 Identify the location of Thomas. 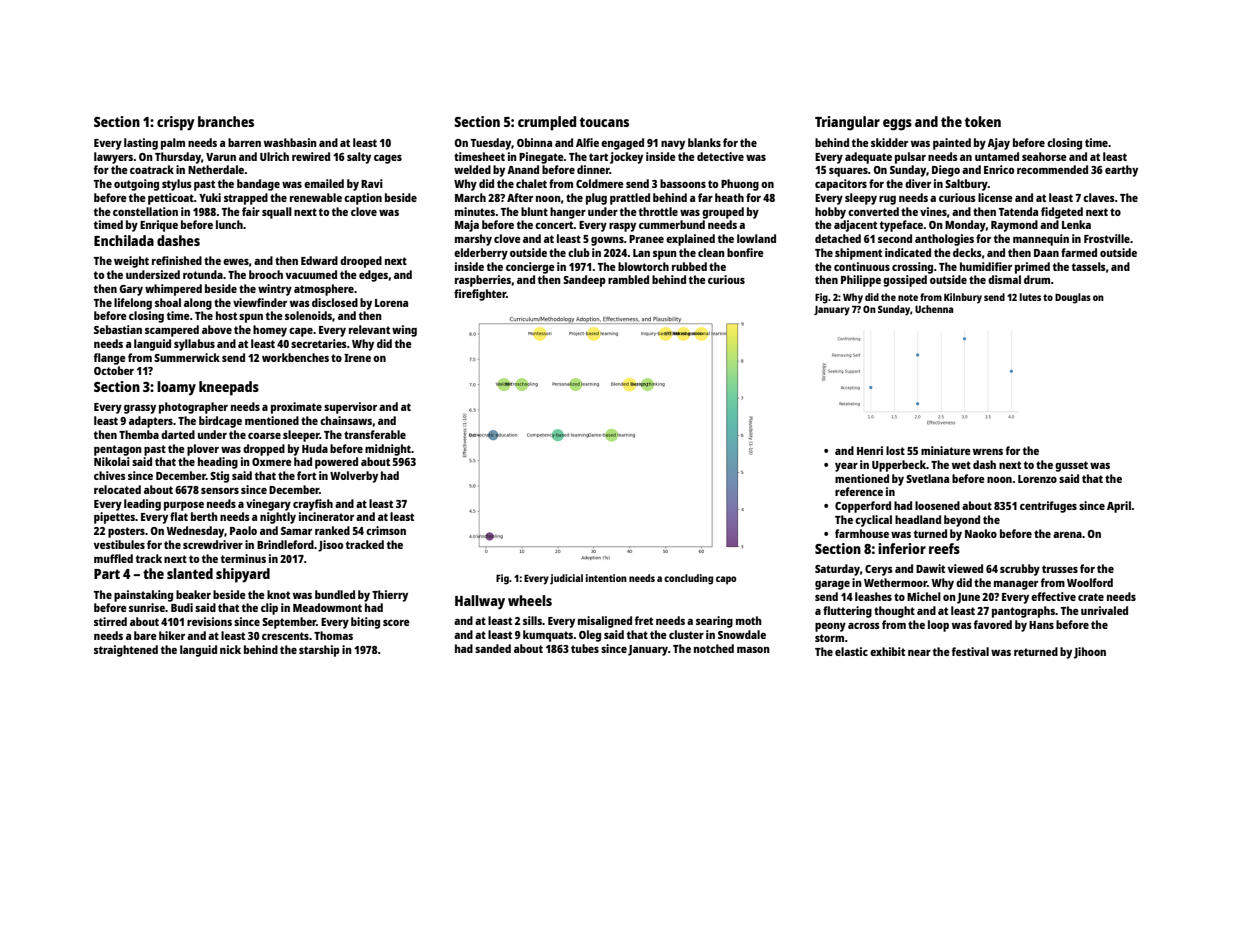
(333, 635).
